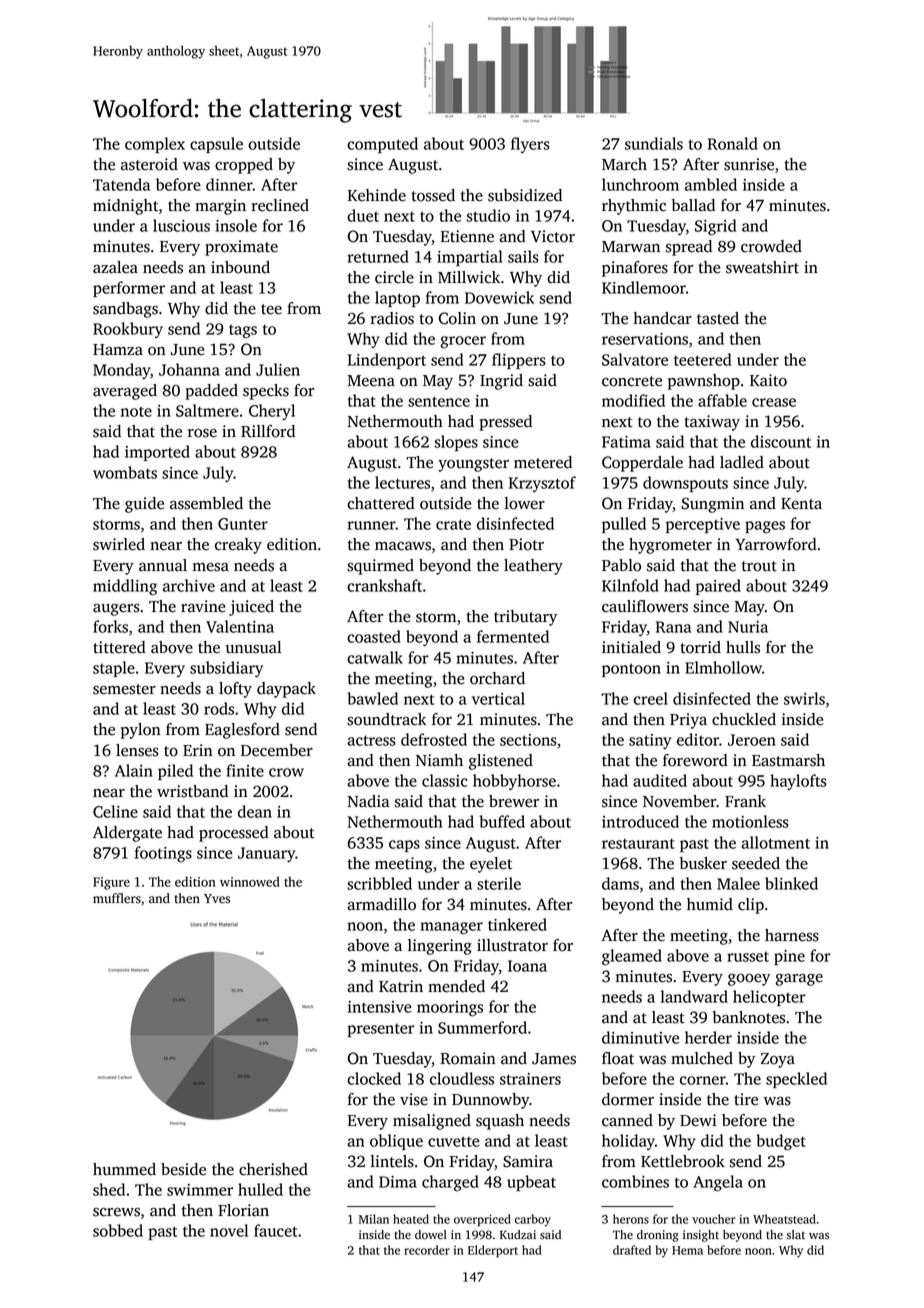 Image resolution: width=924 pixels, height=1308 pixels. What do you see at coordinates (733, 143) in the screenshot?
I see `Ronald` at bounding box center [733, 143].
